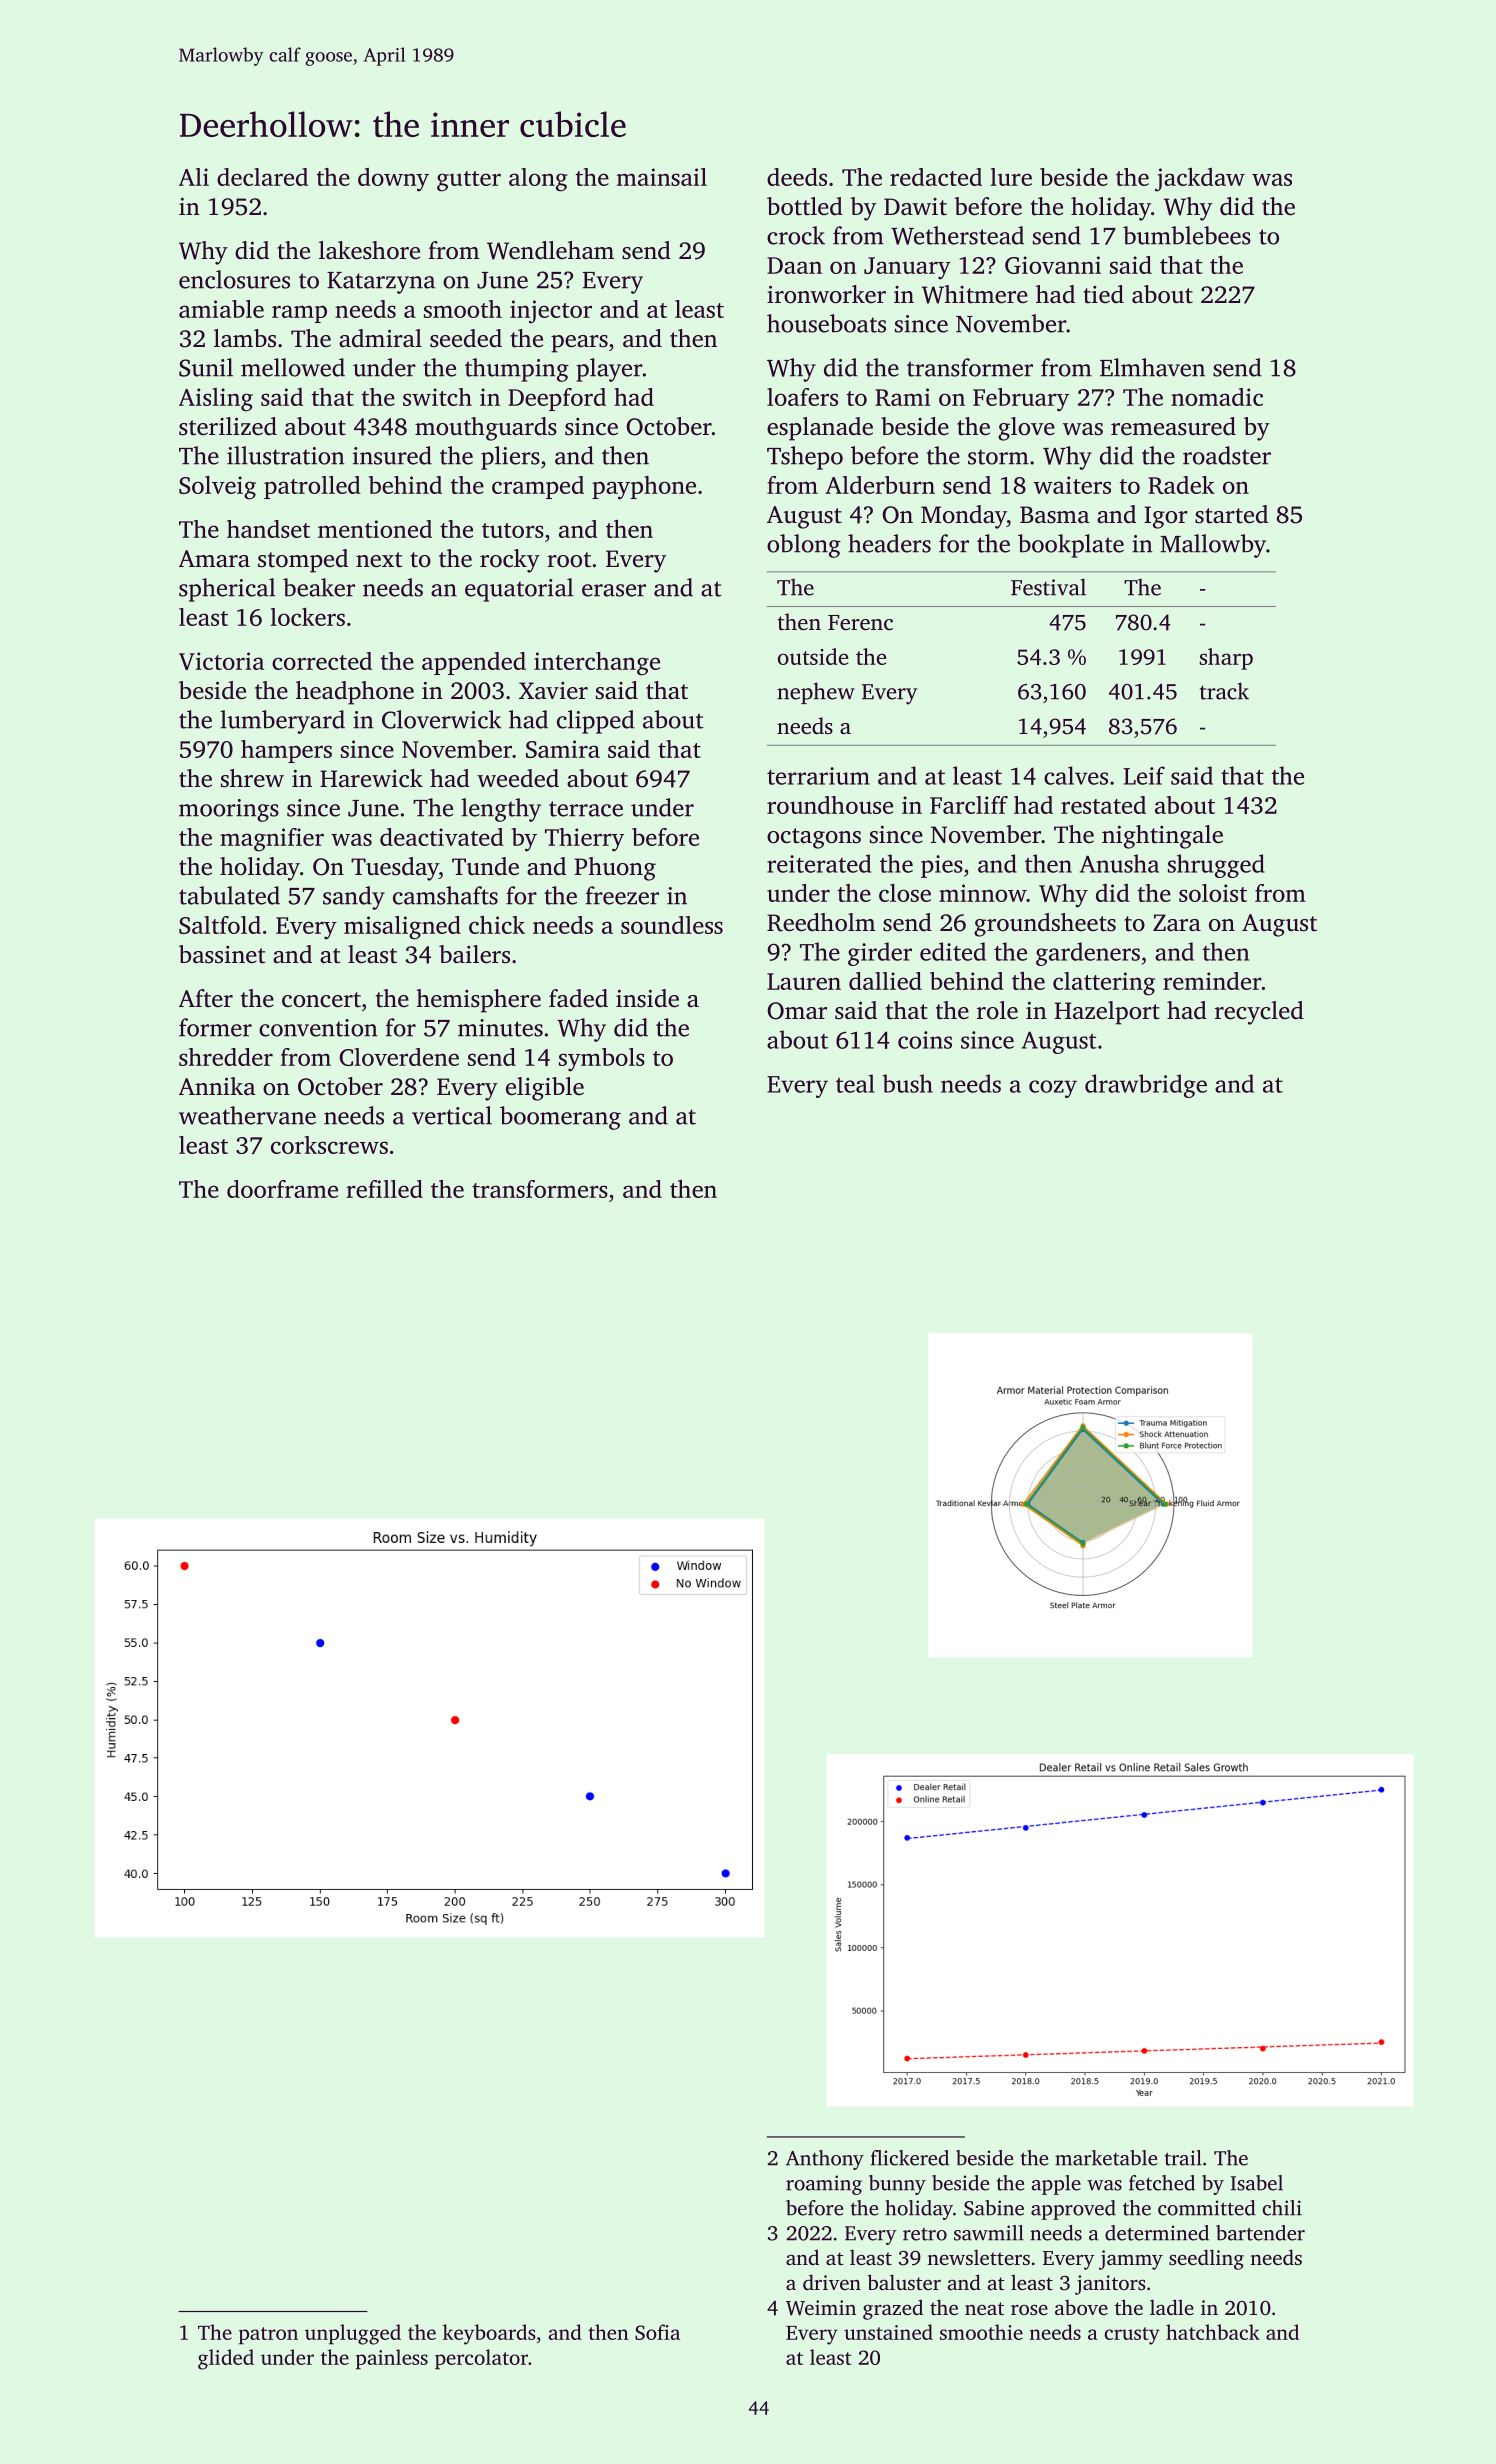 The width and height of the page is (1496, 2464). What do you see at coordinates (381, 283) in the page?
I see `Katarzyna` at bounding box center [381, 283].
